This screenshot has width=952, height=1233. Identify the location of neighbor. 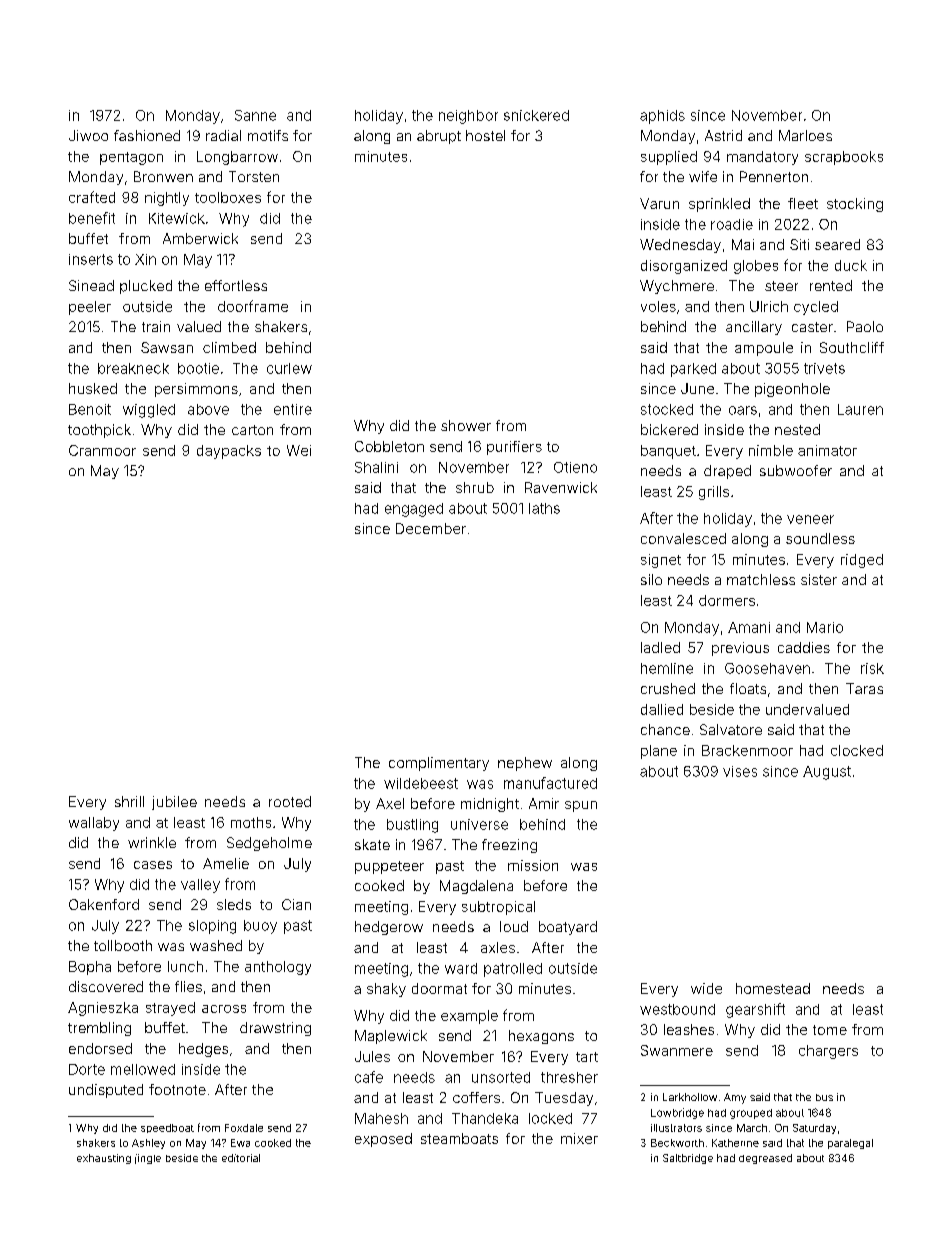
(468, 117).
